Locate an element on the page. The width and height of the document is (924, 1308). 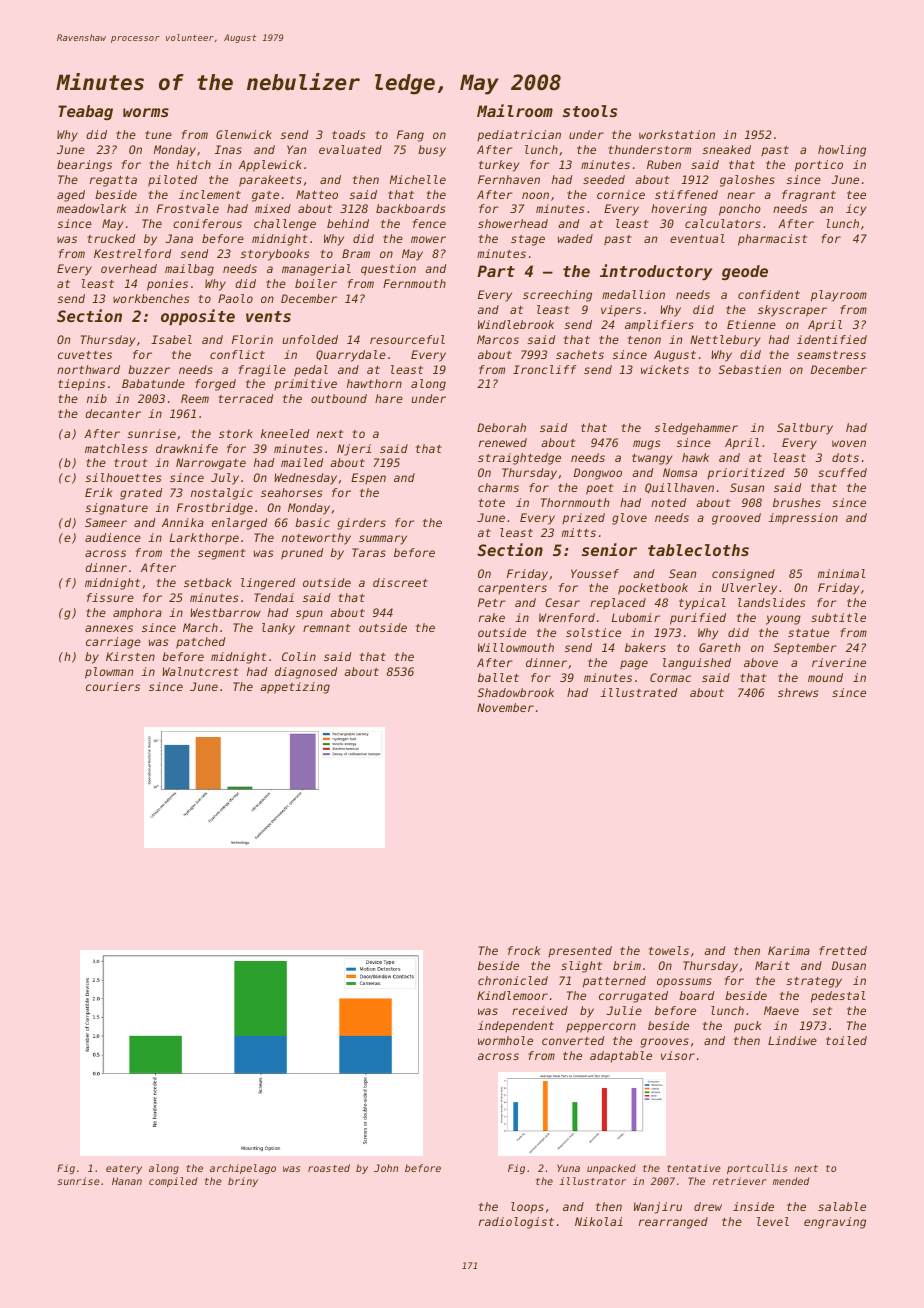
frock is located at coordinates (524, 950).
